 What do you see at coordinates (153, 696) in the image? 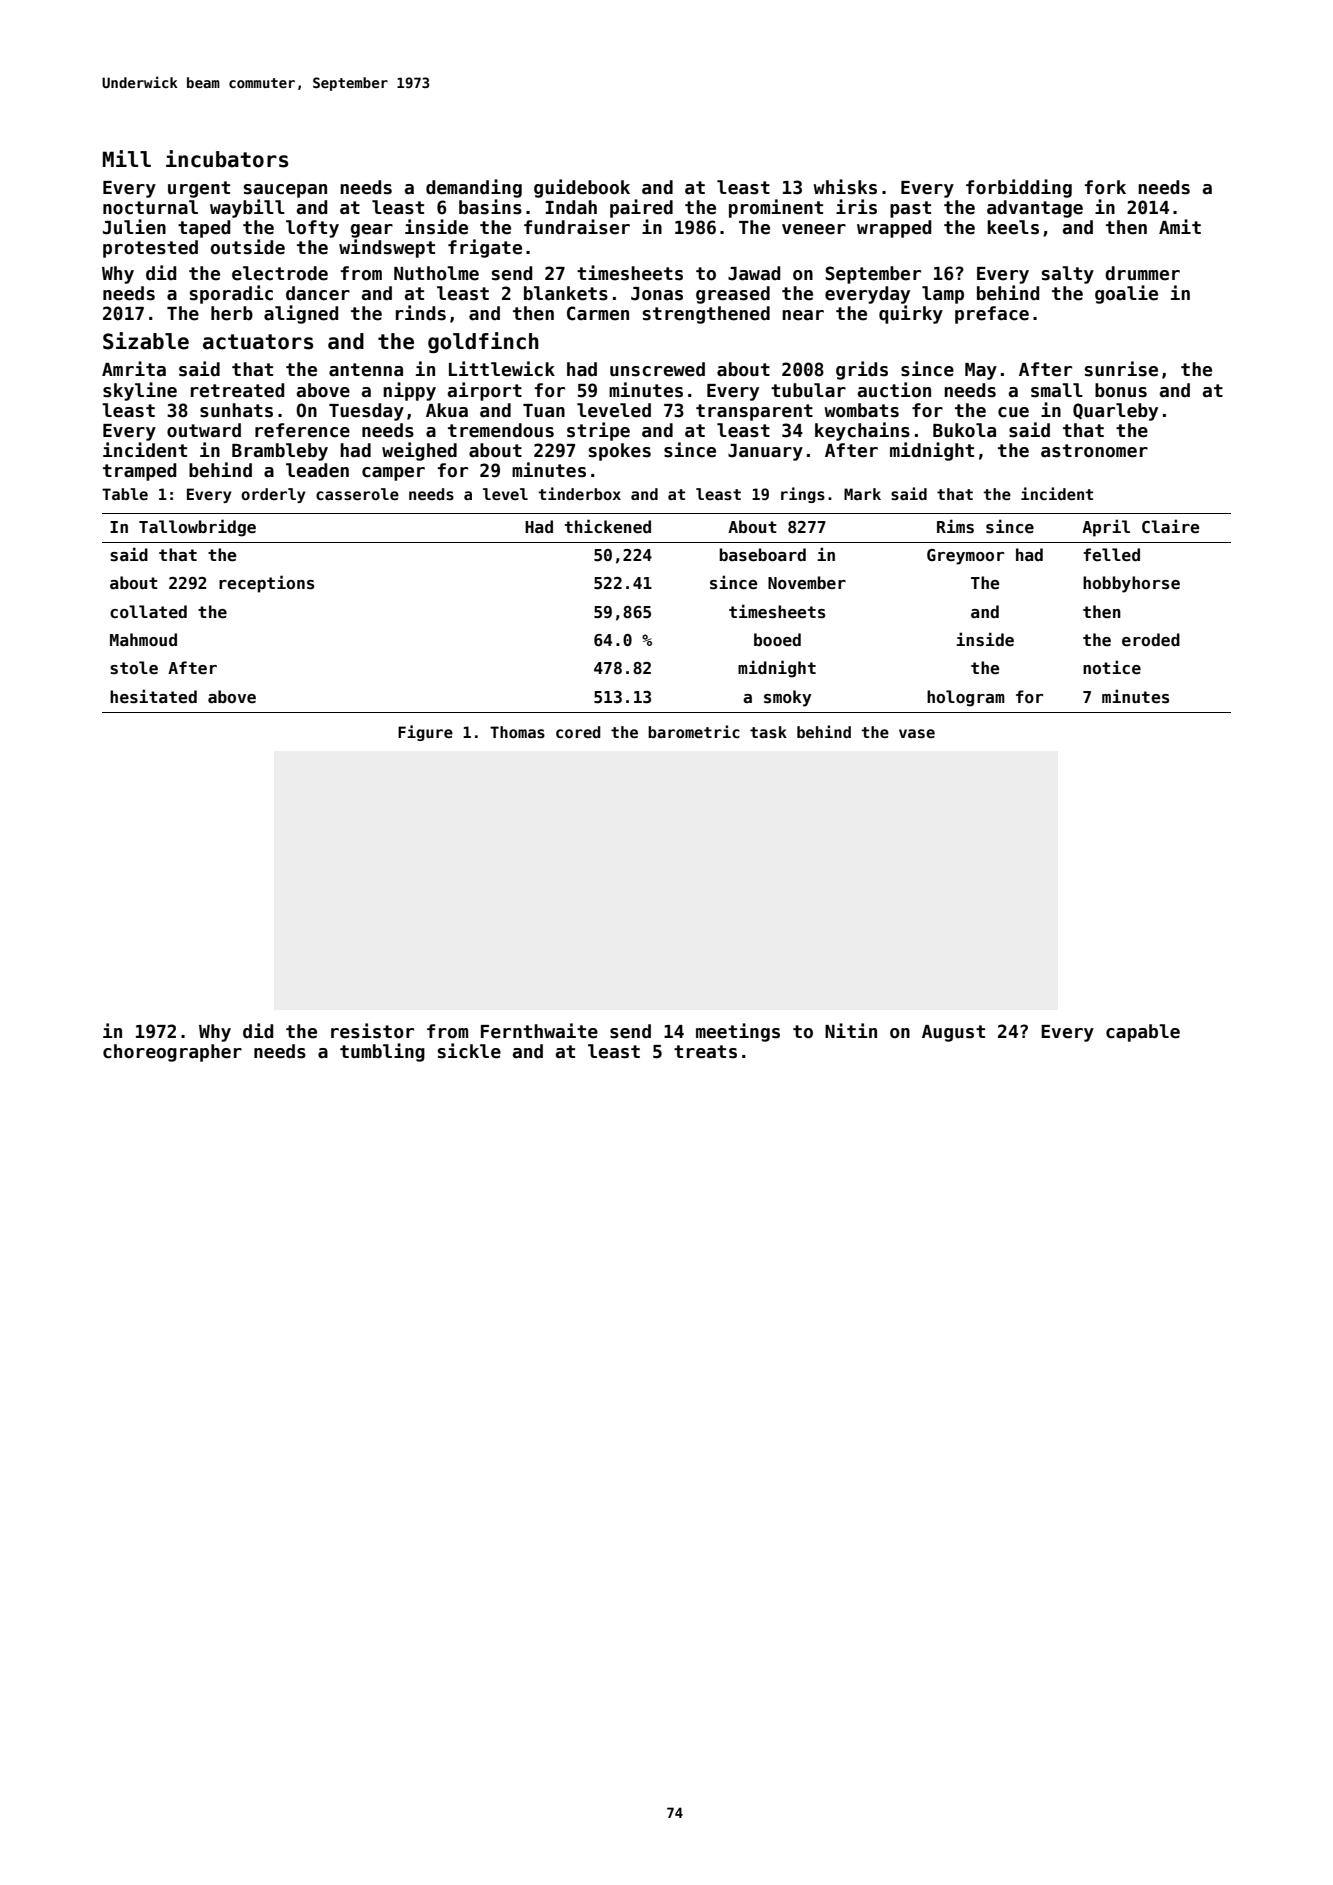
I see `hesitated` at bounding box center [153, 696].
